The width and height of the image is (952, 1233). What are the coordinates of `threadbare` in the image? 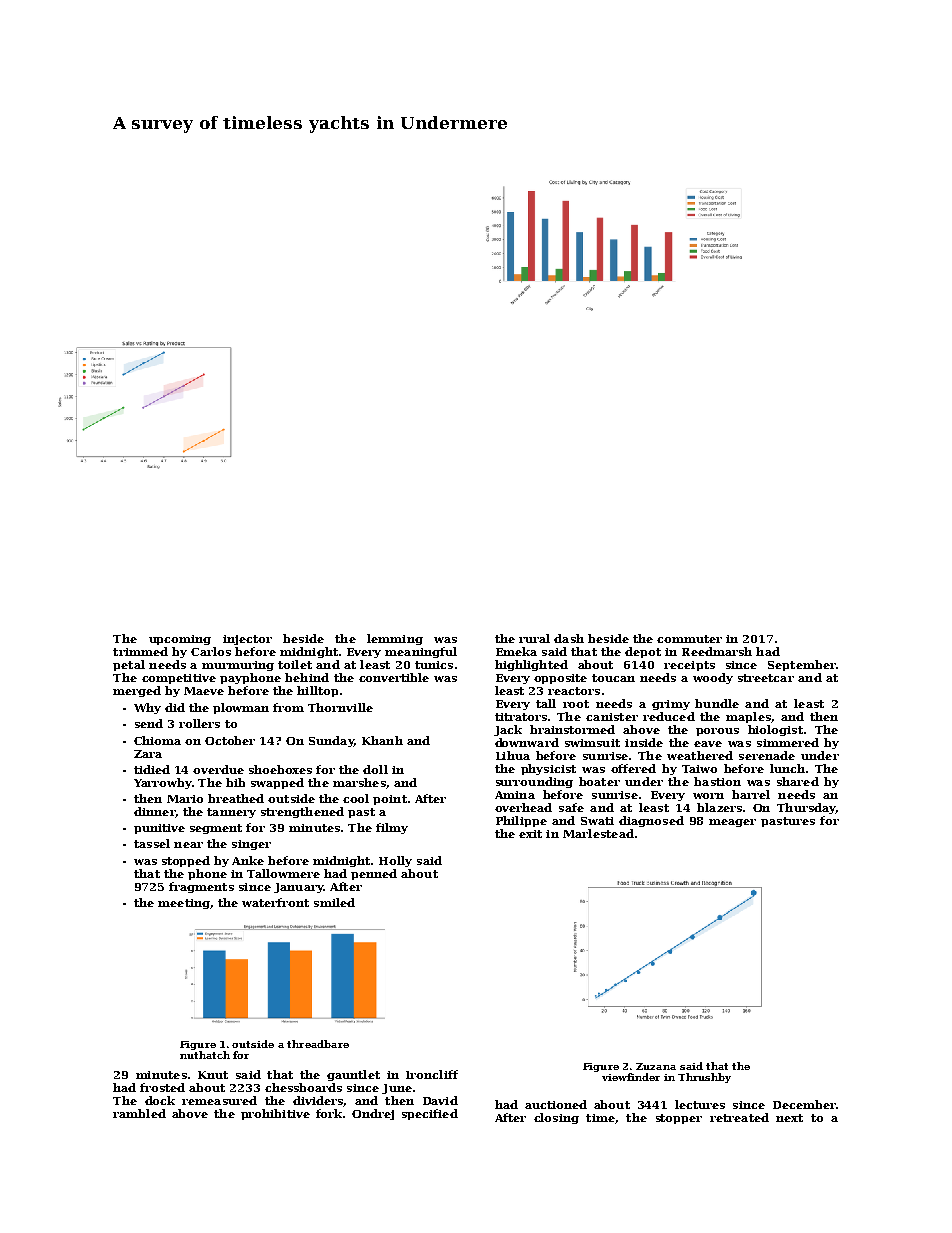 It's located at (318, 1044).
